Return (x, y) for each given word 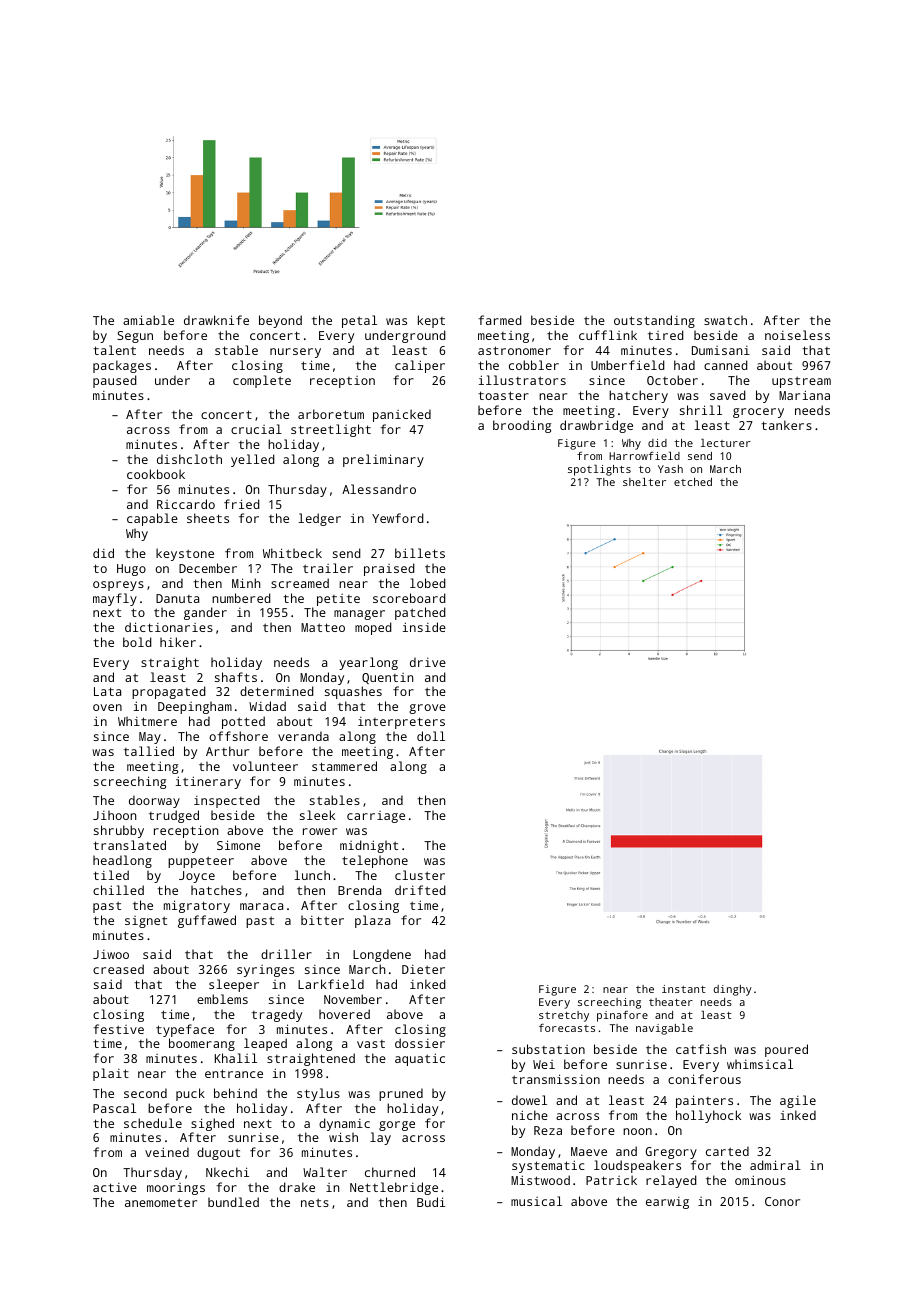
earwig (667, 1203)
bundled (233, 1202)
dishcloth (189, 459)
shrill (701, 410)
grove (427, 709)
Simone (238, 845)
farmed (500, 320)
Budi (431, 1202)
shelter (644, 482)
